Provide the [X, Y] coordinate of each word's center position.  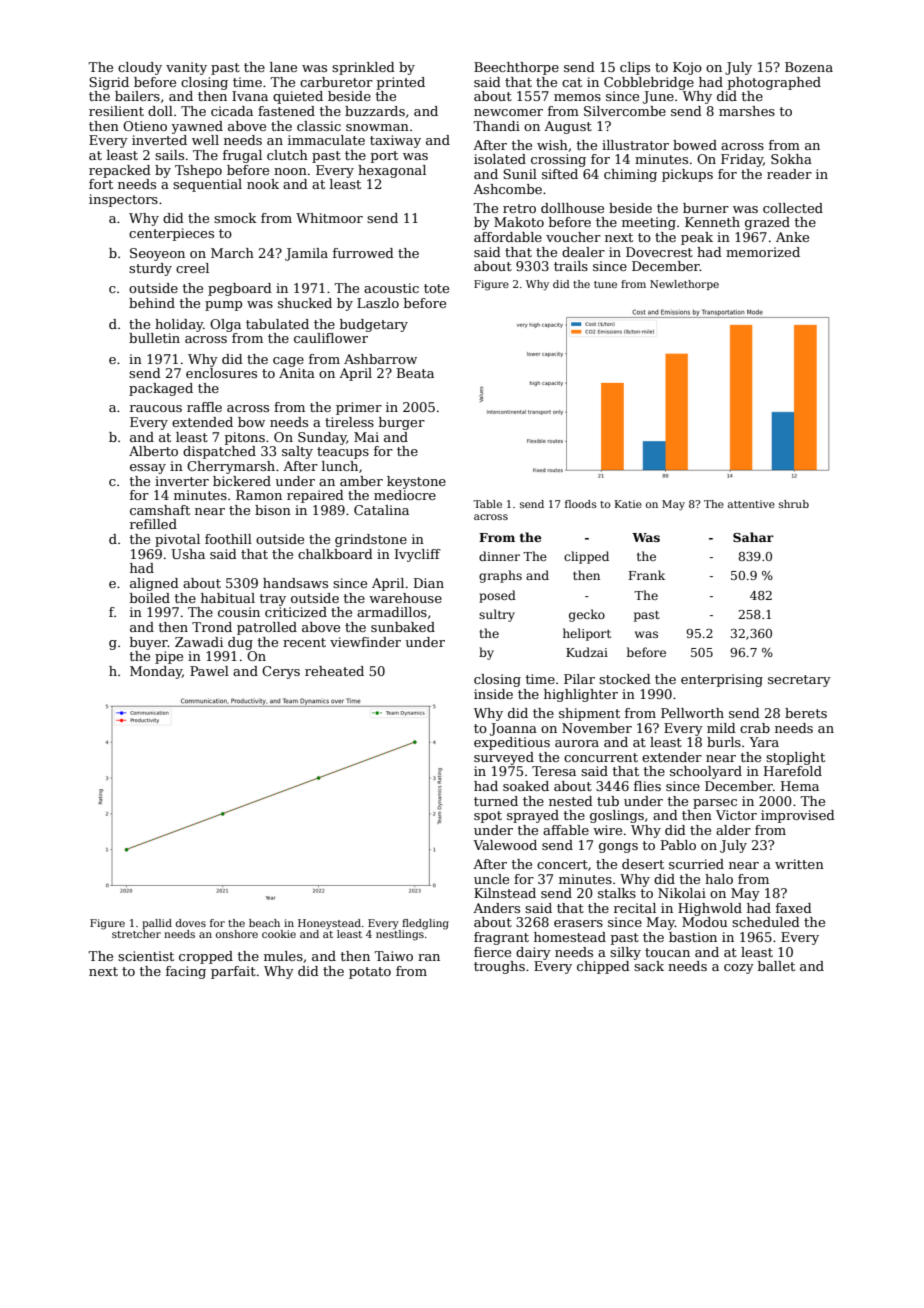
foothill [228, 539]
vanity [186, 68]
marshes [747, 111]
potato [370, 973]
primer [359, 408]
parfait [233, 972]
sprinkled [363, 68]
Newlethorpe [684, 285]
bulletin [154, 338]
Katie [628, 504]
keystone [416, 482]
